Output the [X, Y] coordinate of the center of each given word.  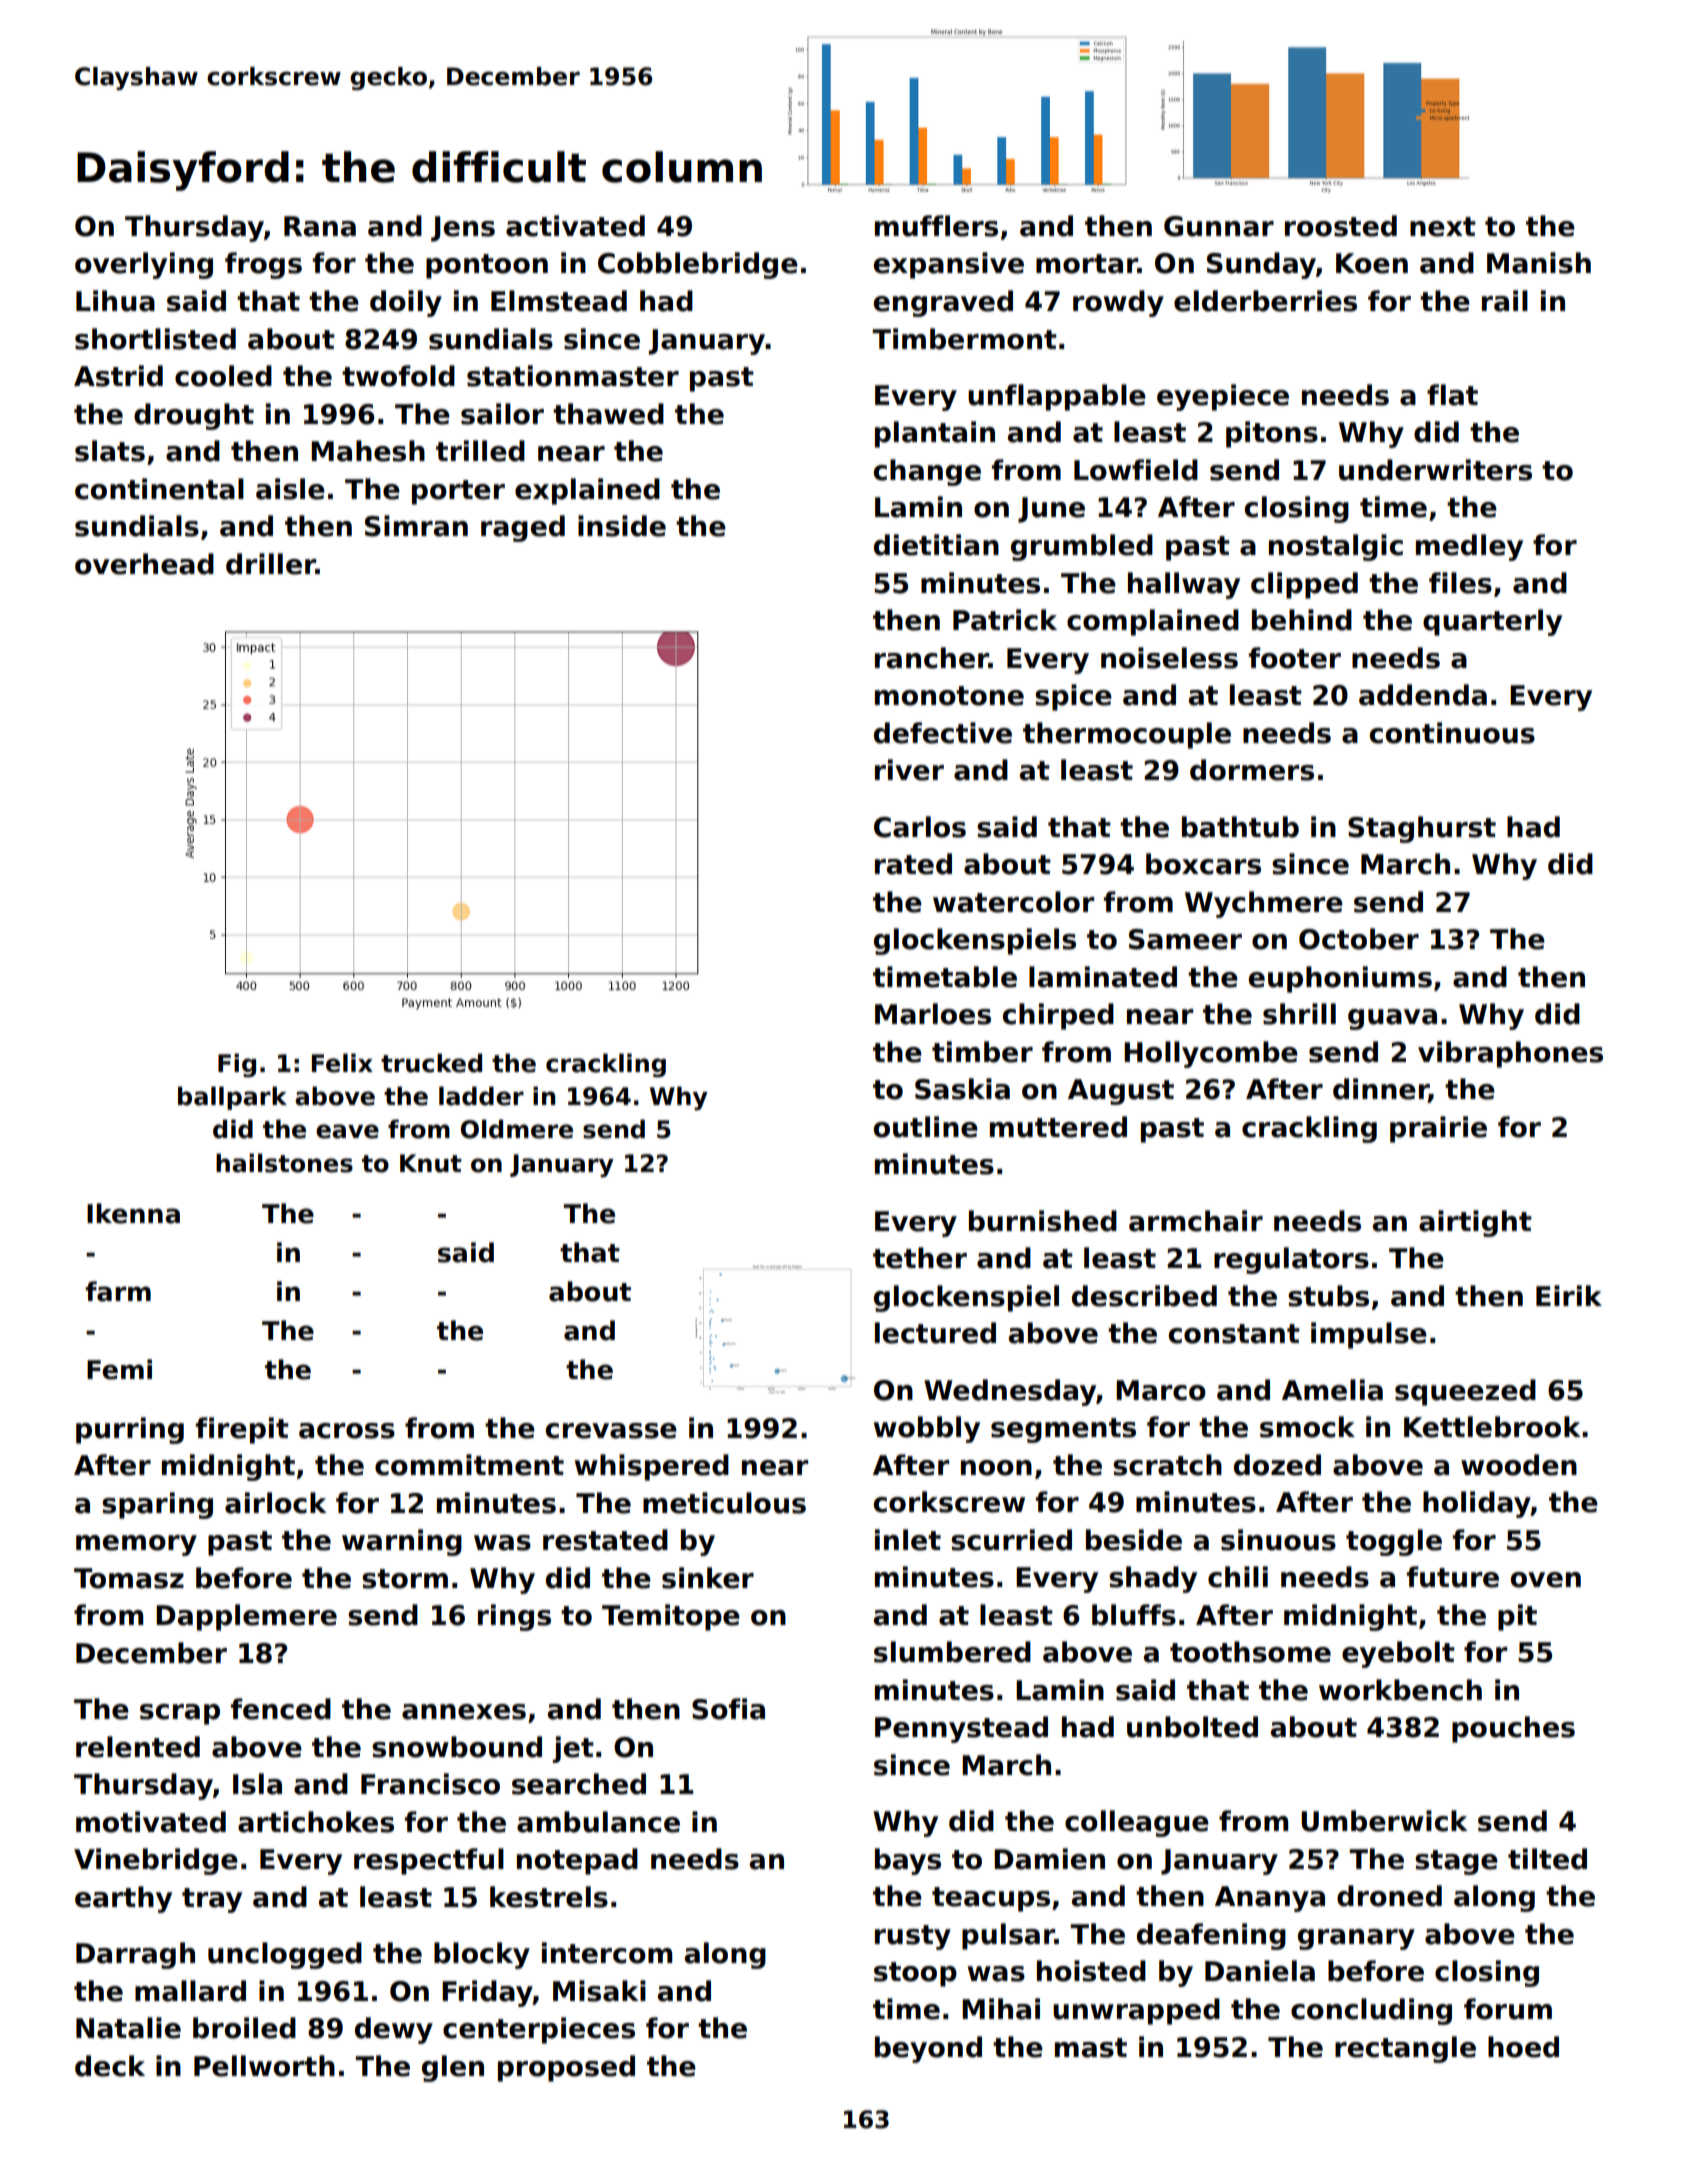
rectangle [1405, 2049]
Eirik [1569, 1295]
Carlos [920, 827]
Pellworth [264, 2066]
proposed [566, 2068]
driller [271, 564]
